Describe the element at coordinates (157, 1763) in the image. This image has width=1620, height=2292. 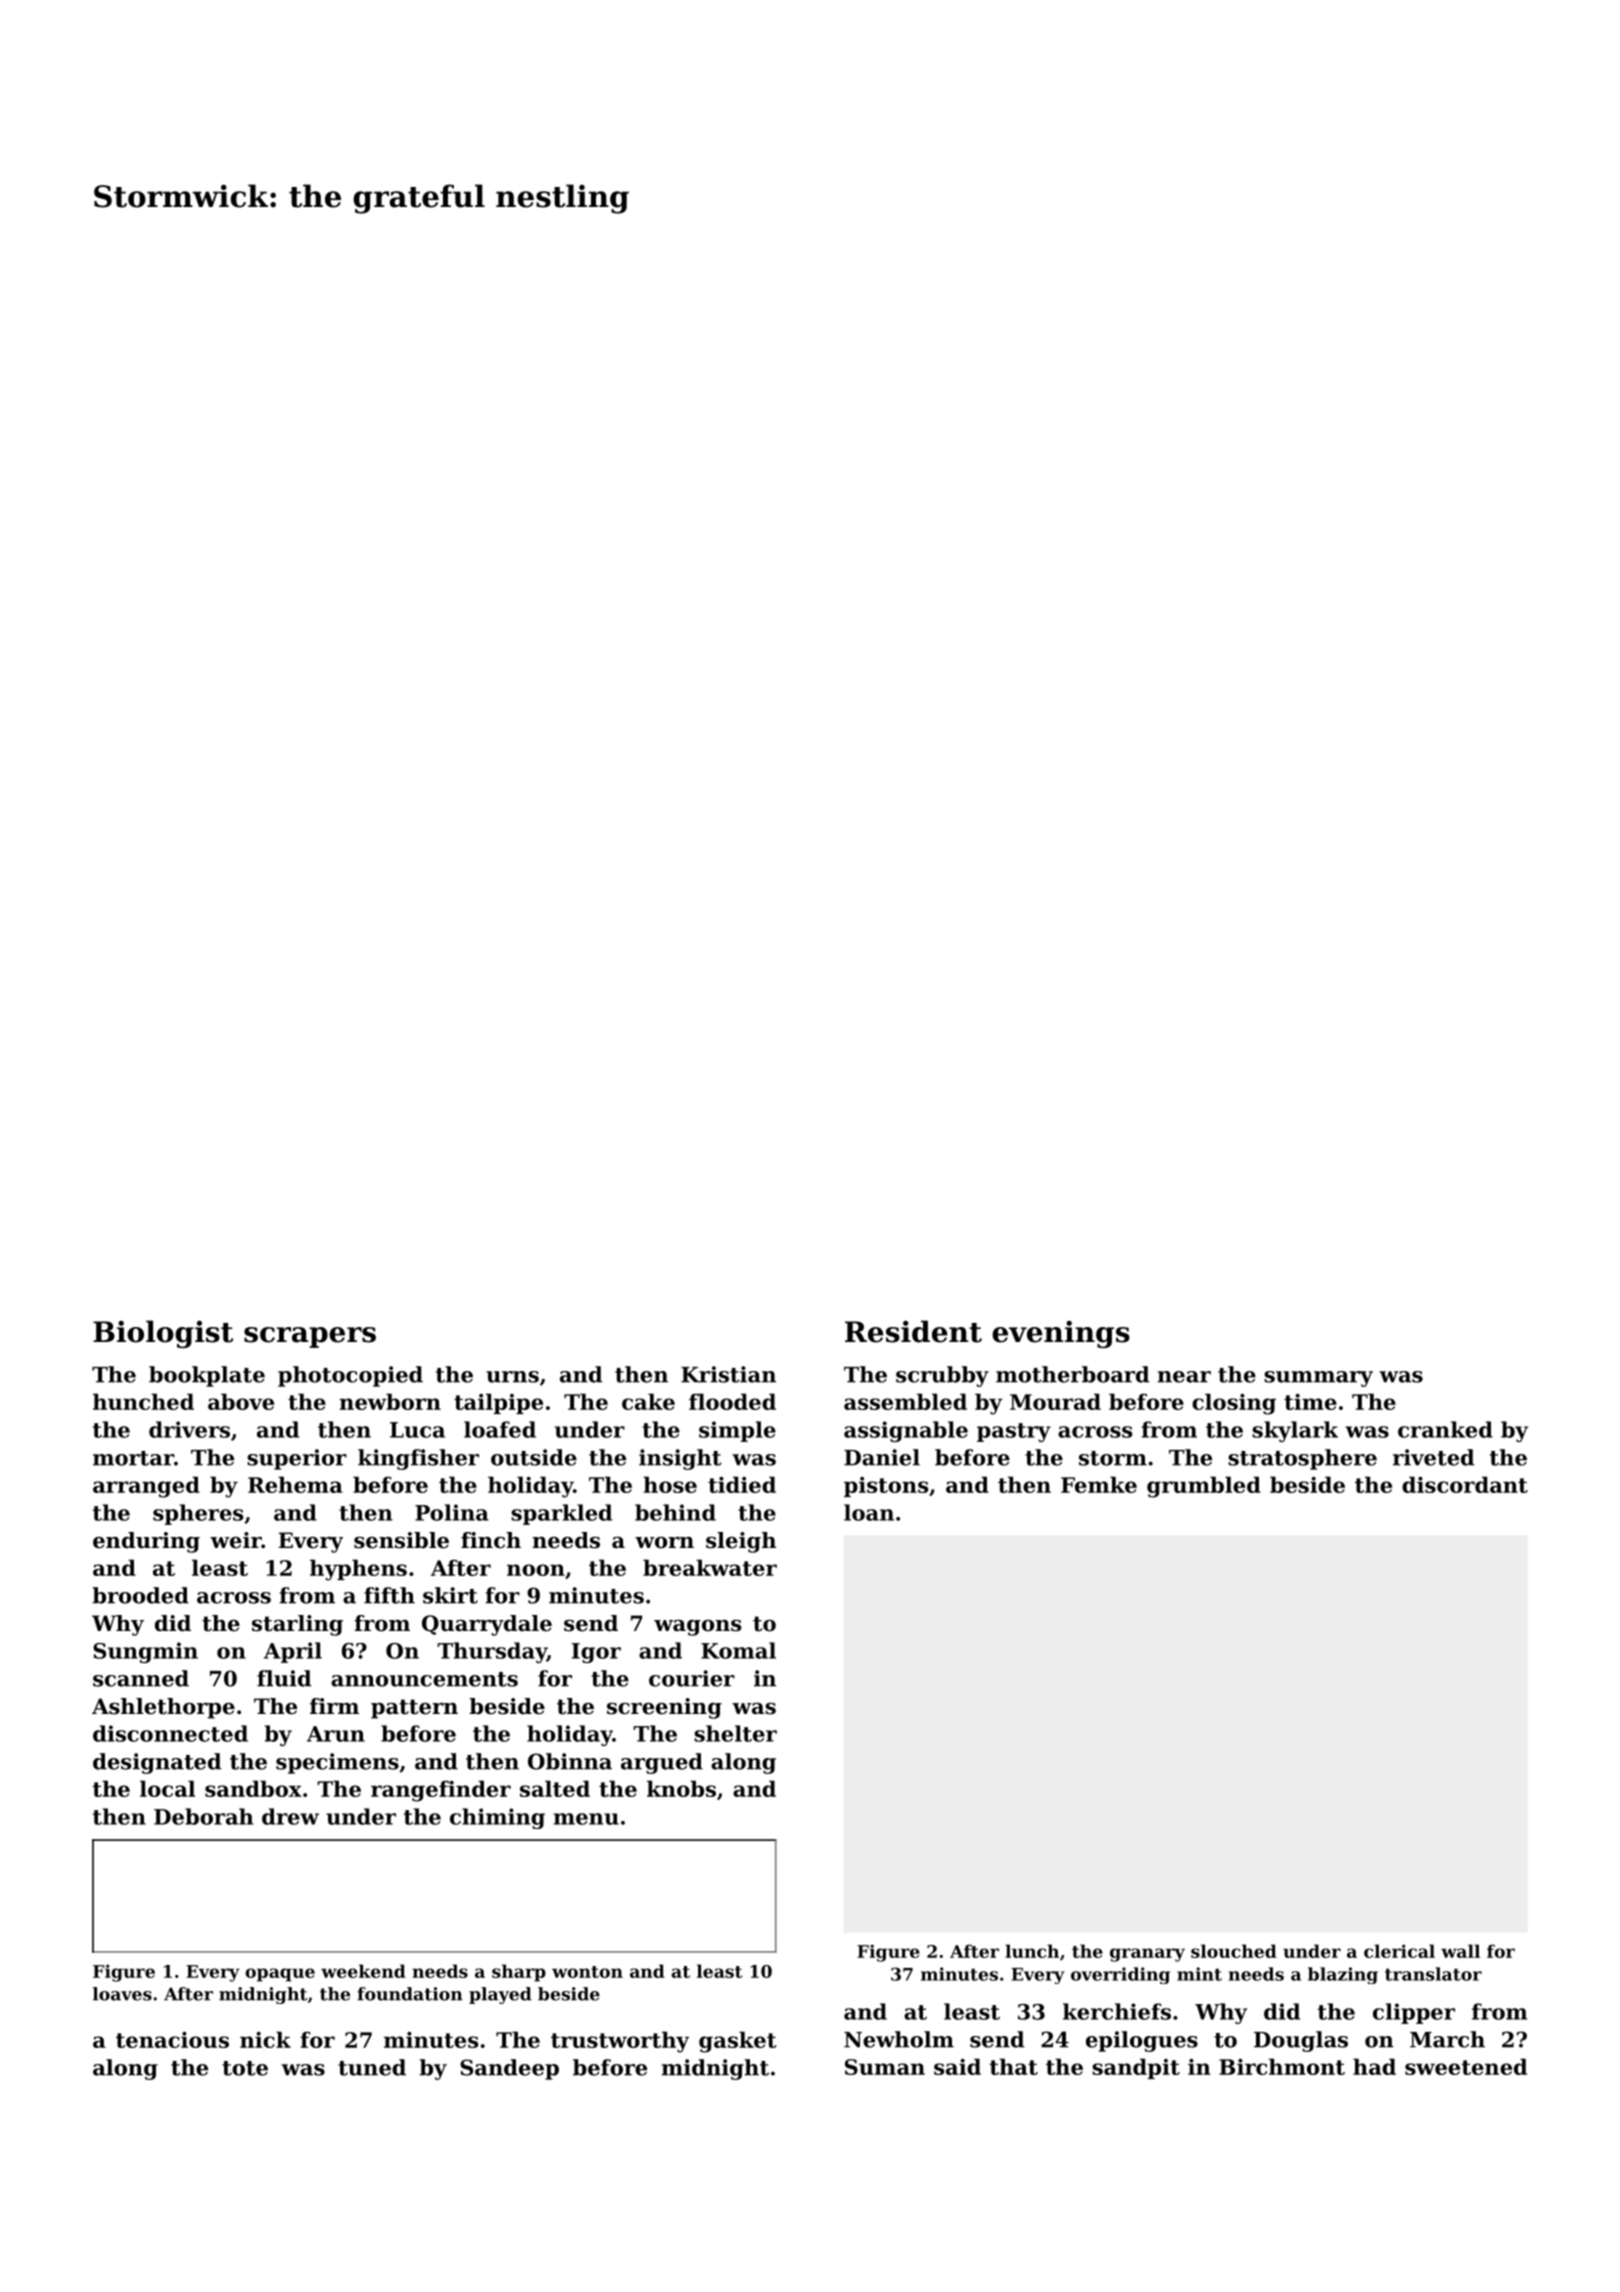
I see `designated` at that location.
